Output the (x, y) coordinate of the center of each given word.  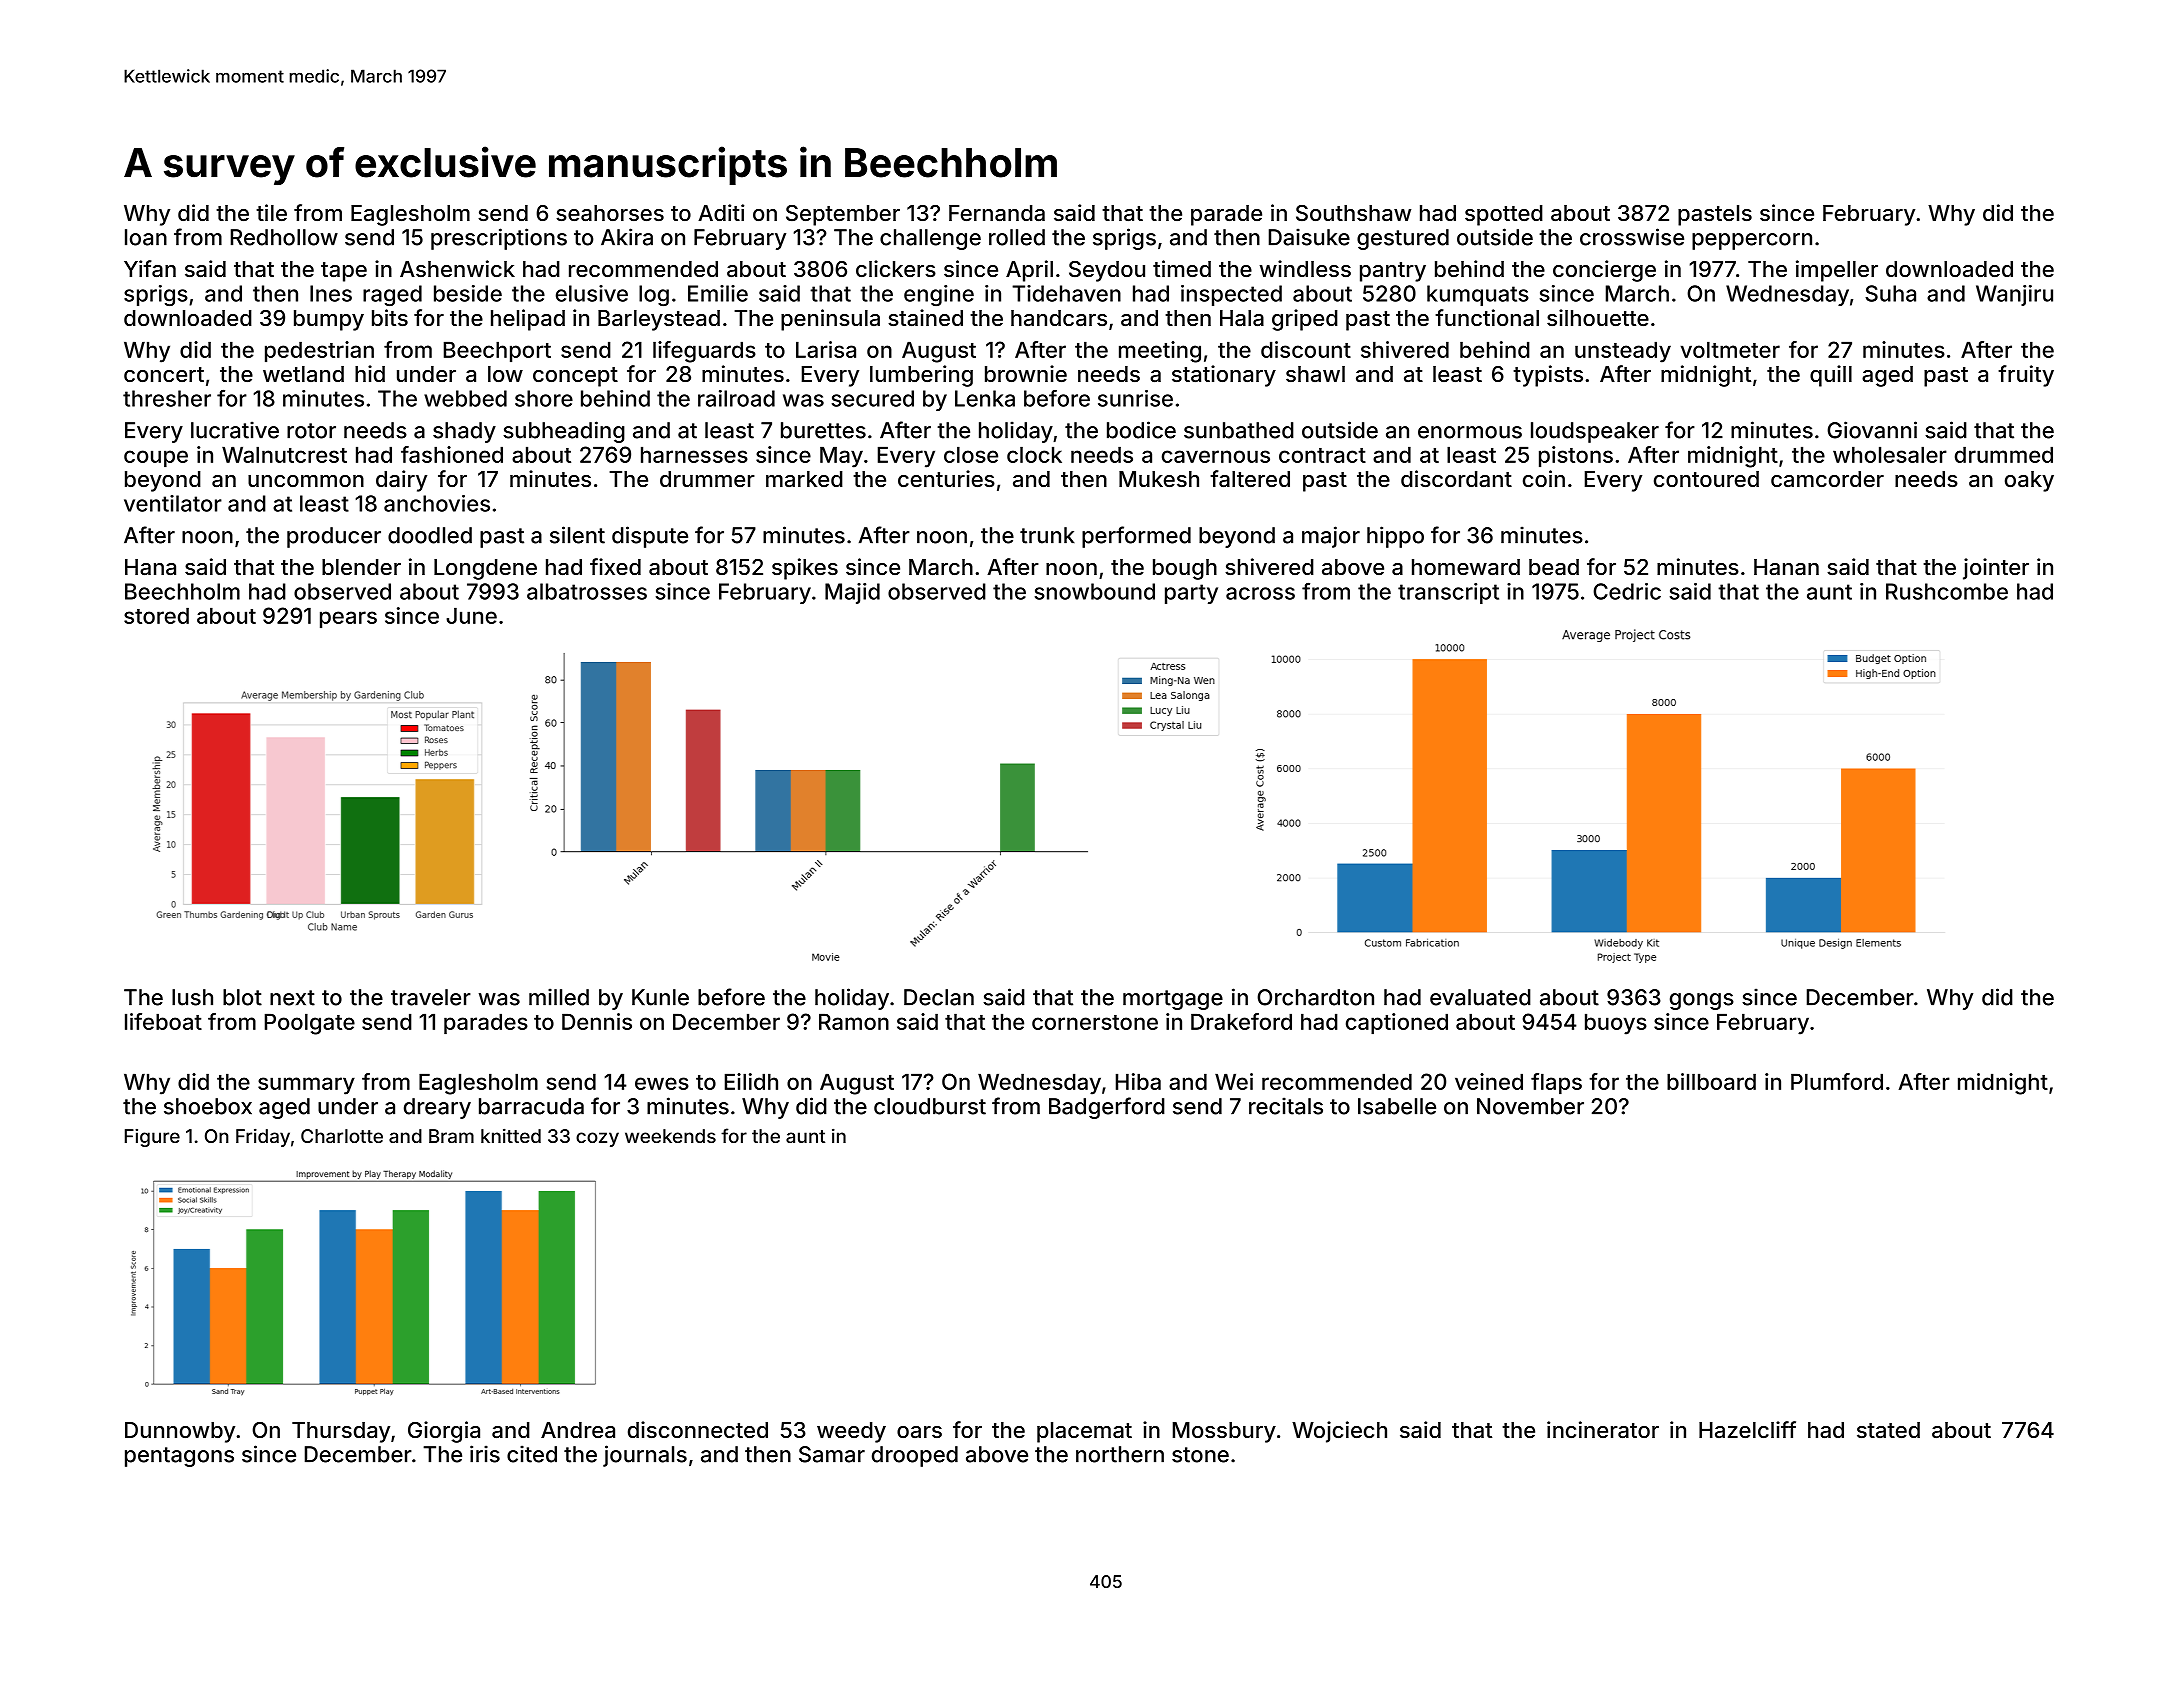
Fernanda (997, 213)
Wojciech (1339, 1432)
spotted (1504, 215)
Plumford (1837, 1081)
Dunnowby (180, 1432)
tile (271, 212)
